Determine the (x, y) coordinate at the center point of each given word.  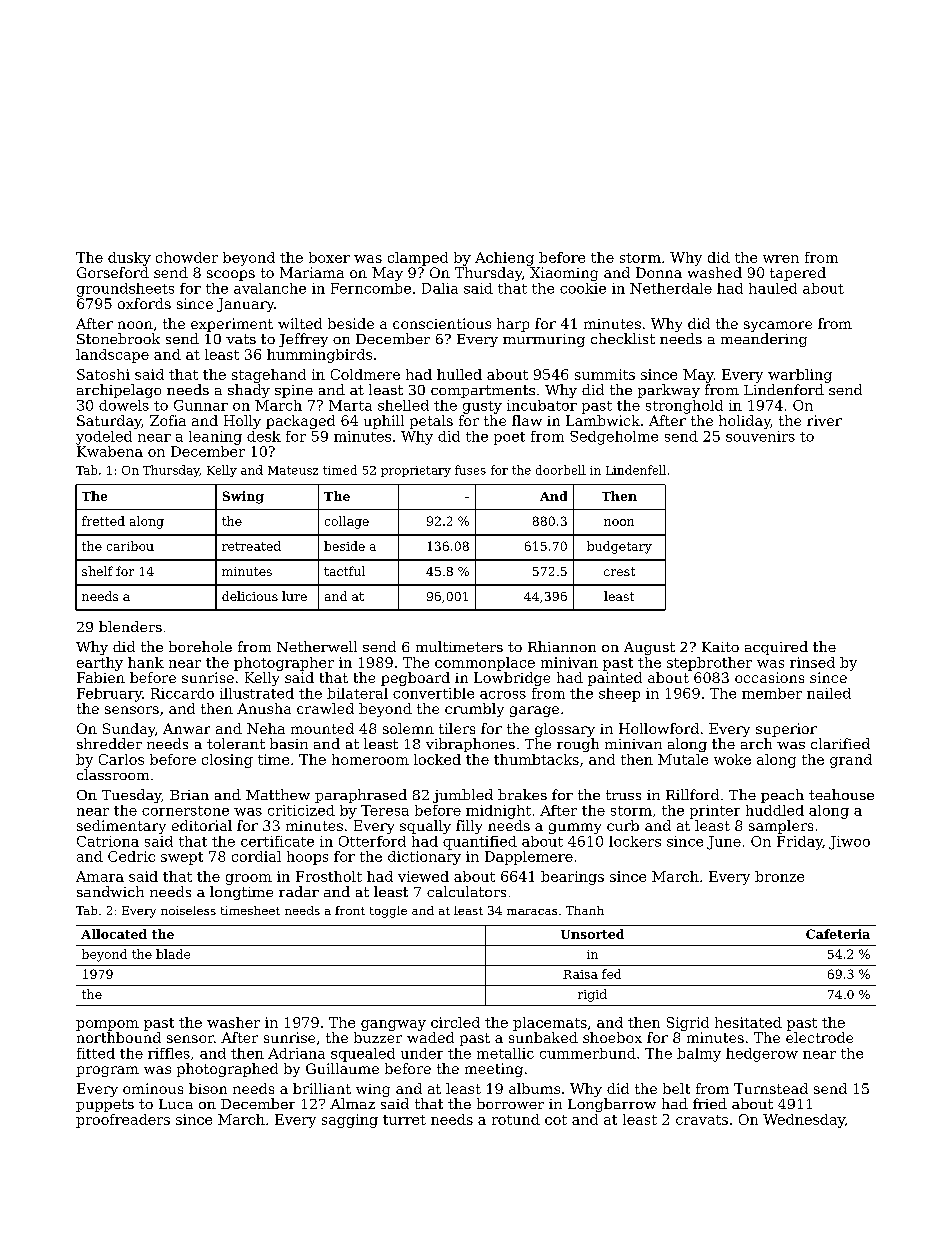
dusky (129, 259)
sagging (350, 1121)
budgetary (619, 547)
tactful (344, 571)
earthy (100, 664)
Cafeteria (838, 934)
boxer (329, 257)
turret (404, 1120)
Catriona (108, 841)
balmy (699, 1055)
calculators (466, 891)
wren (781, 259)
